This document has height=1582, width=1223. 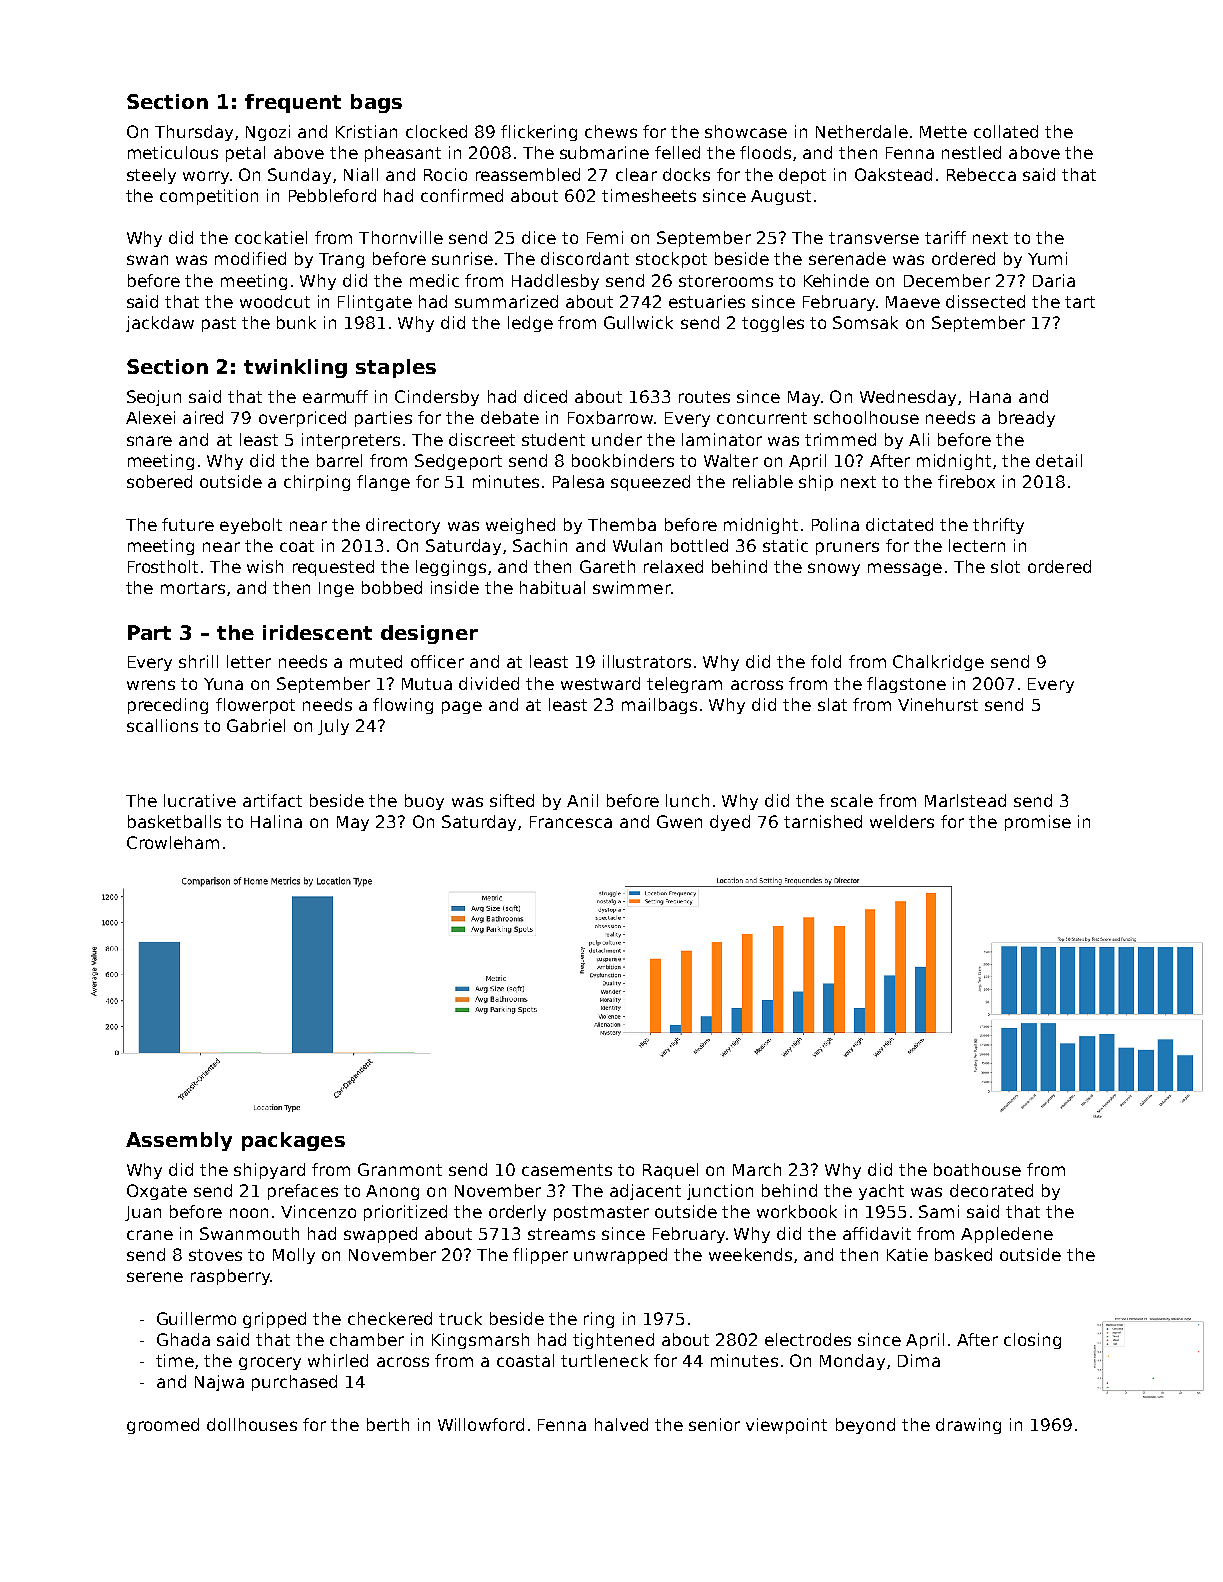 What do you see at coordinates (276, 821) in the document?
I see `Halina` at bounding box center [276, 821].
